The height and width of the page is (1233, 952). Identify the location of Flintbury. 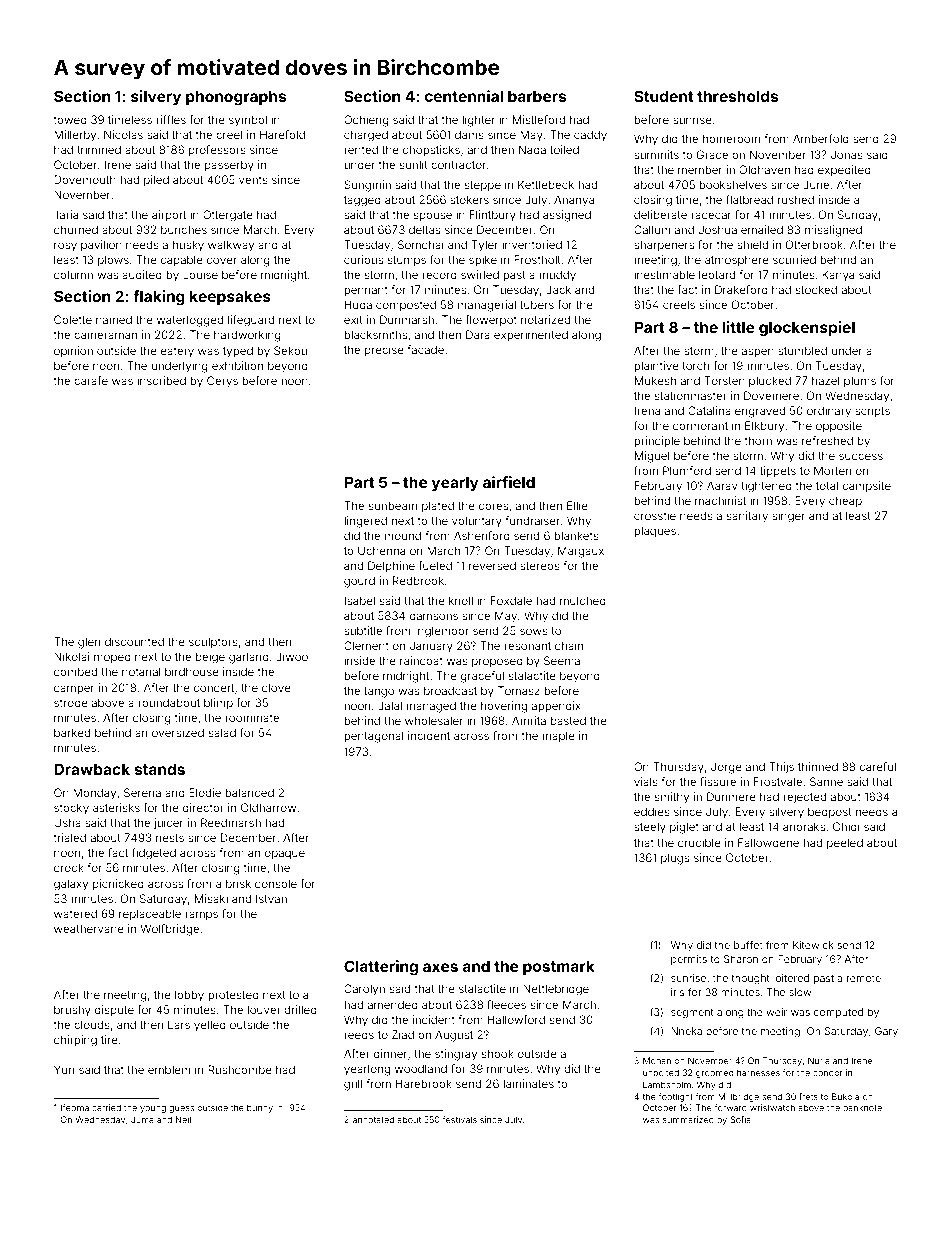
(493, 216).
